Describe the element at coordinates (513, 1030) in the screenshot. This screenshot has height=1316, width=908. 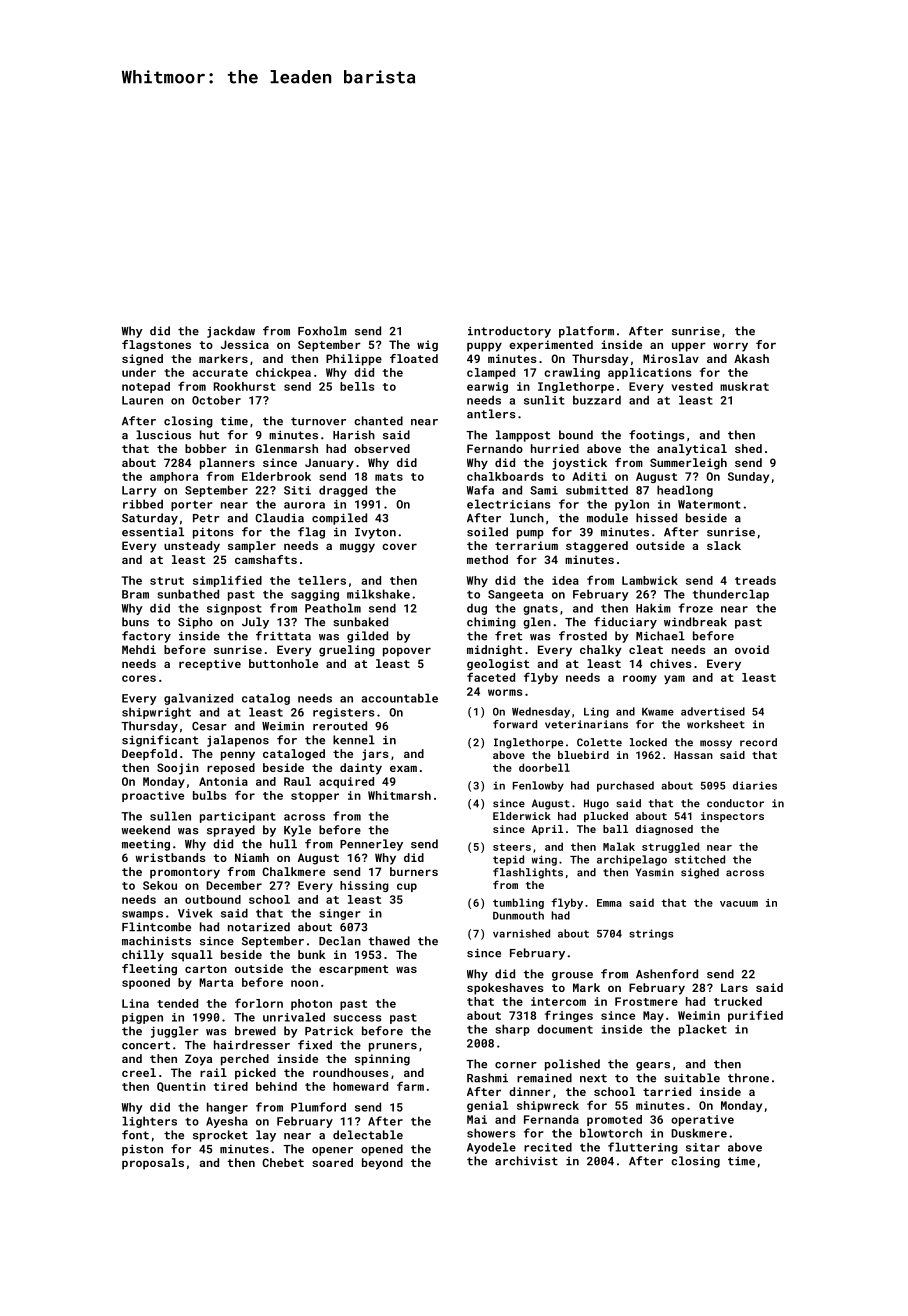
I see `sharp` at that location.
